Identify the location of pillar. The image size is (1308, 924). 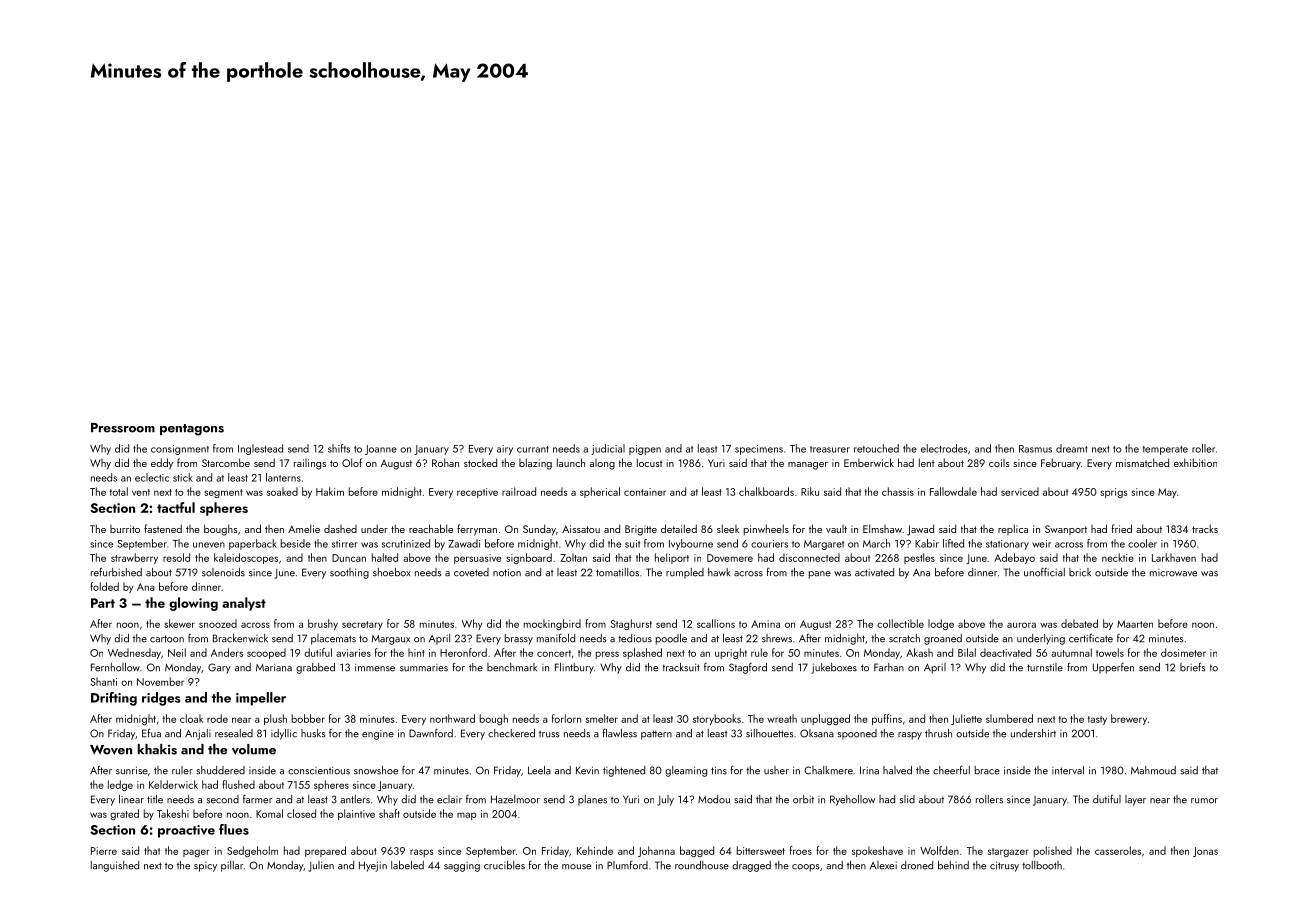
(232, 866).
